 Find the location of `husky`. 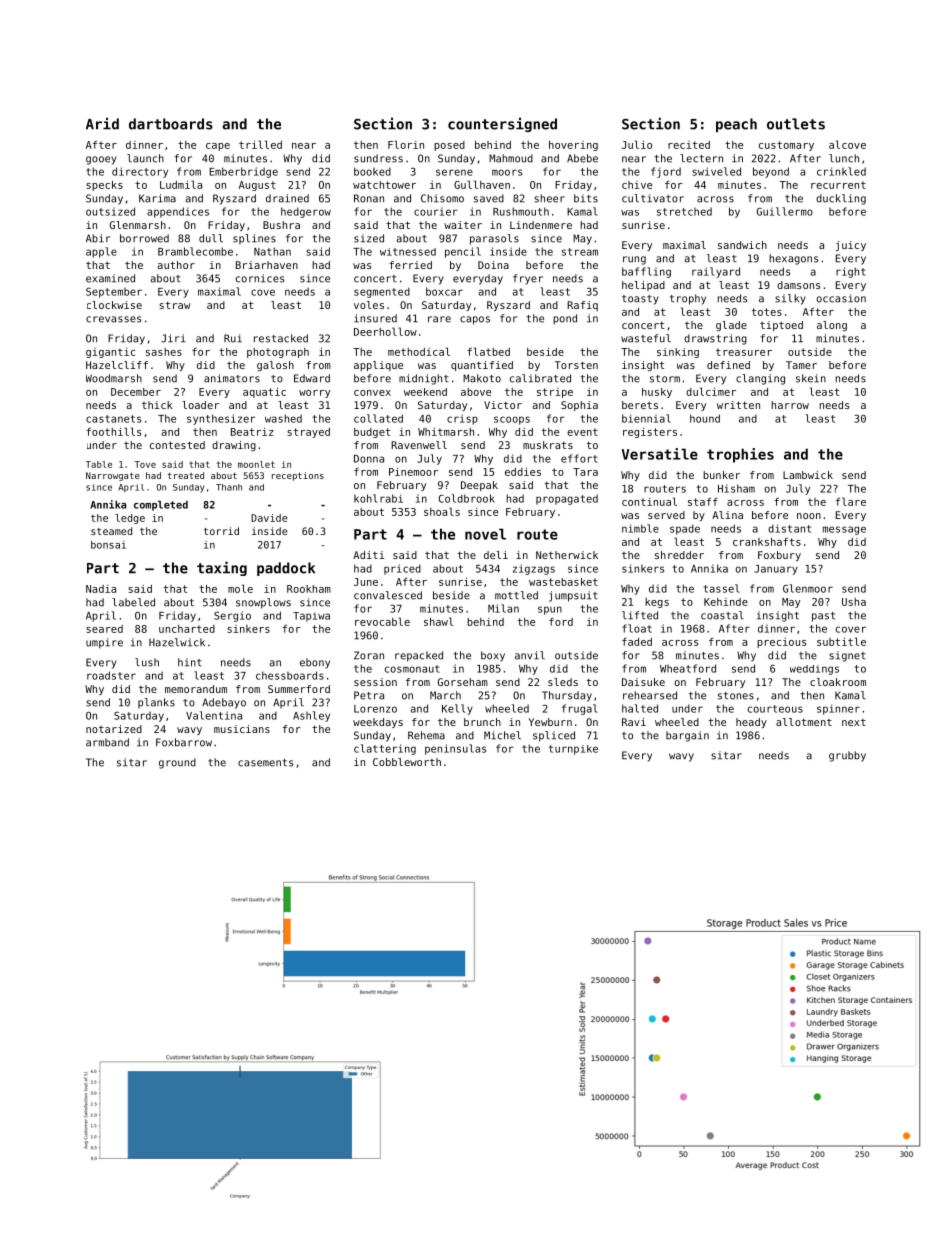

husky is located at coordinates (657, 393).
